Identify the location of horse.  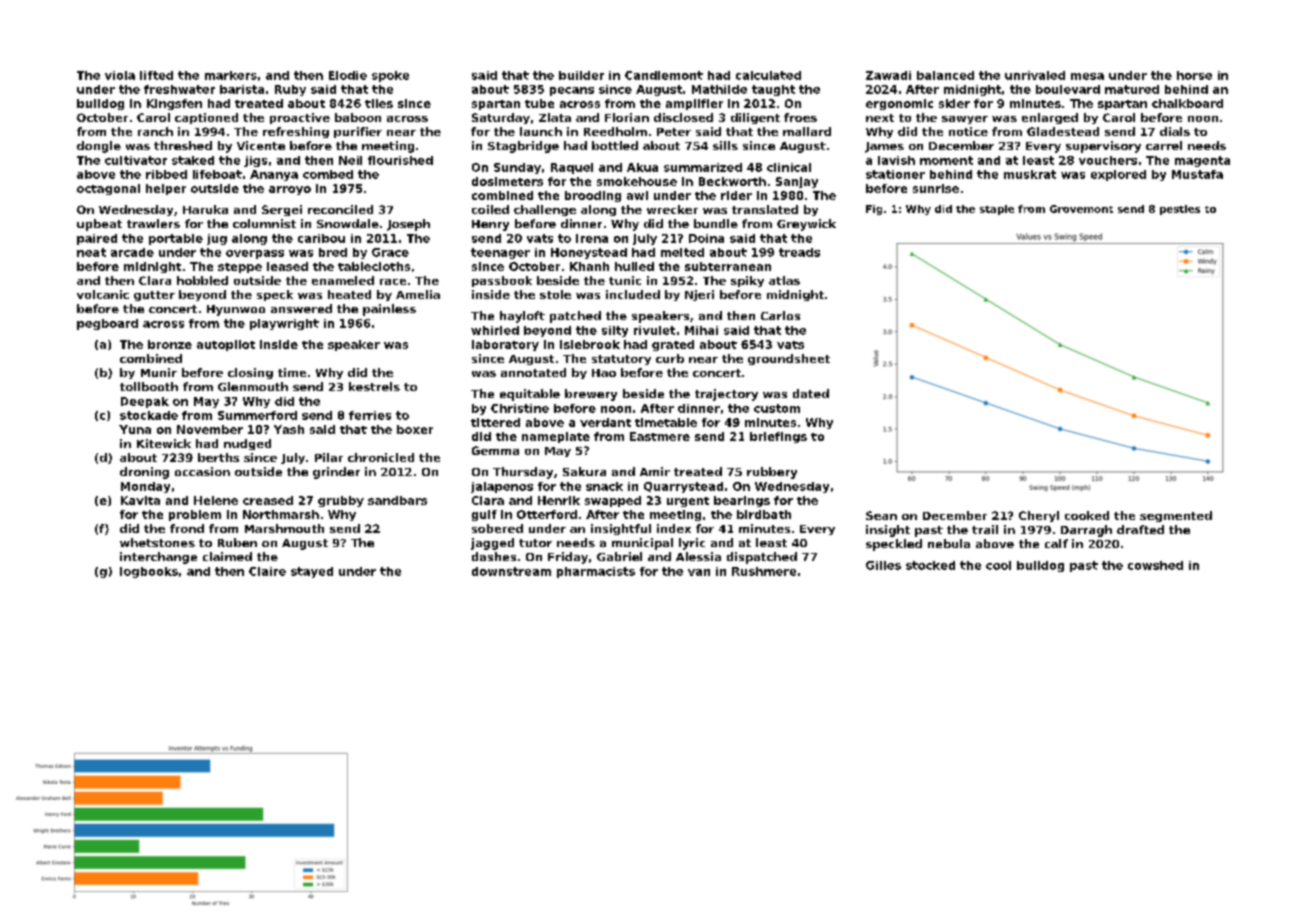
(1194, 75).
